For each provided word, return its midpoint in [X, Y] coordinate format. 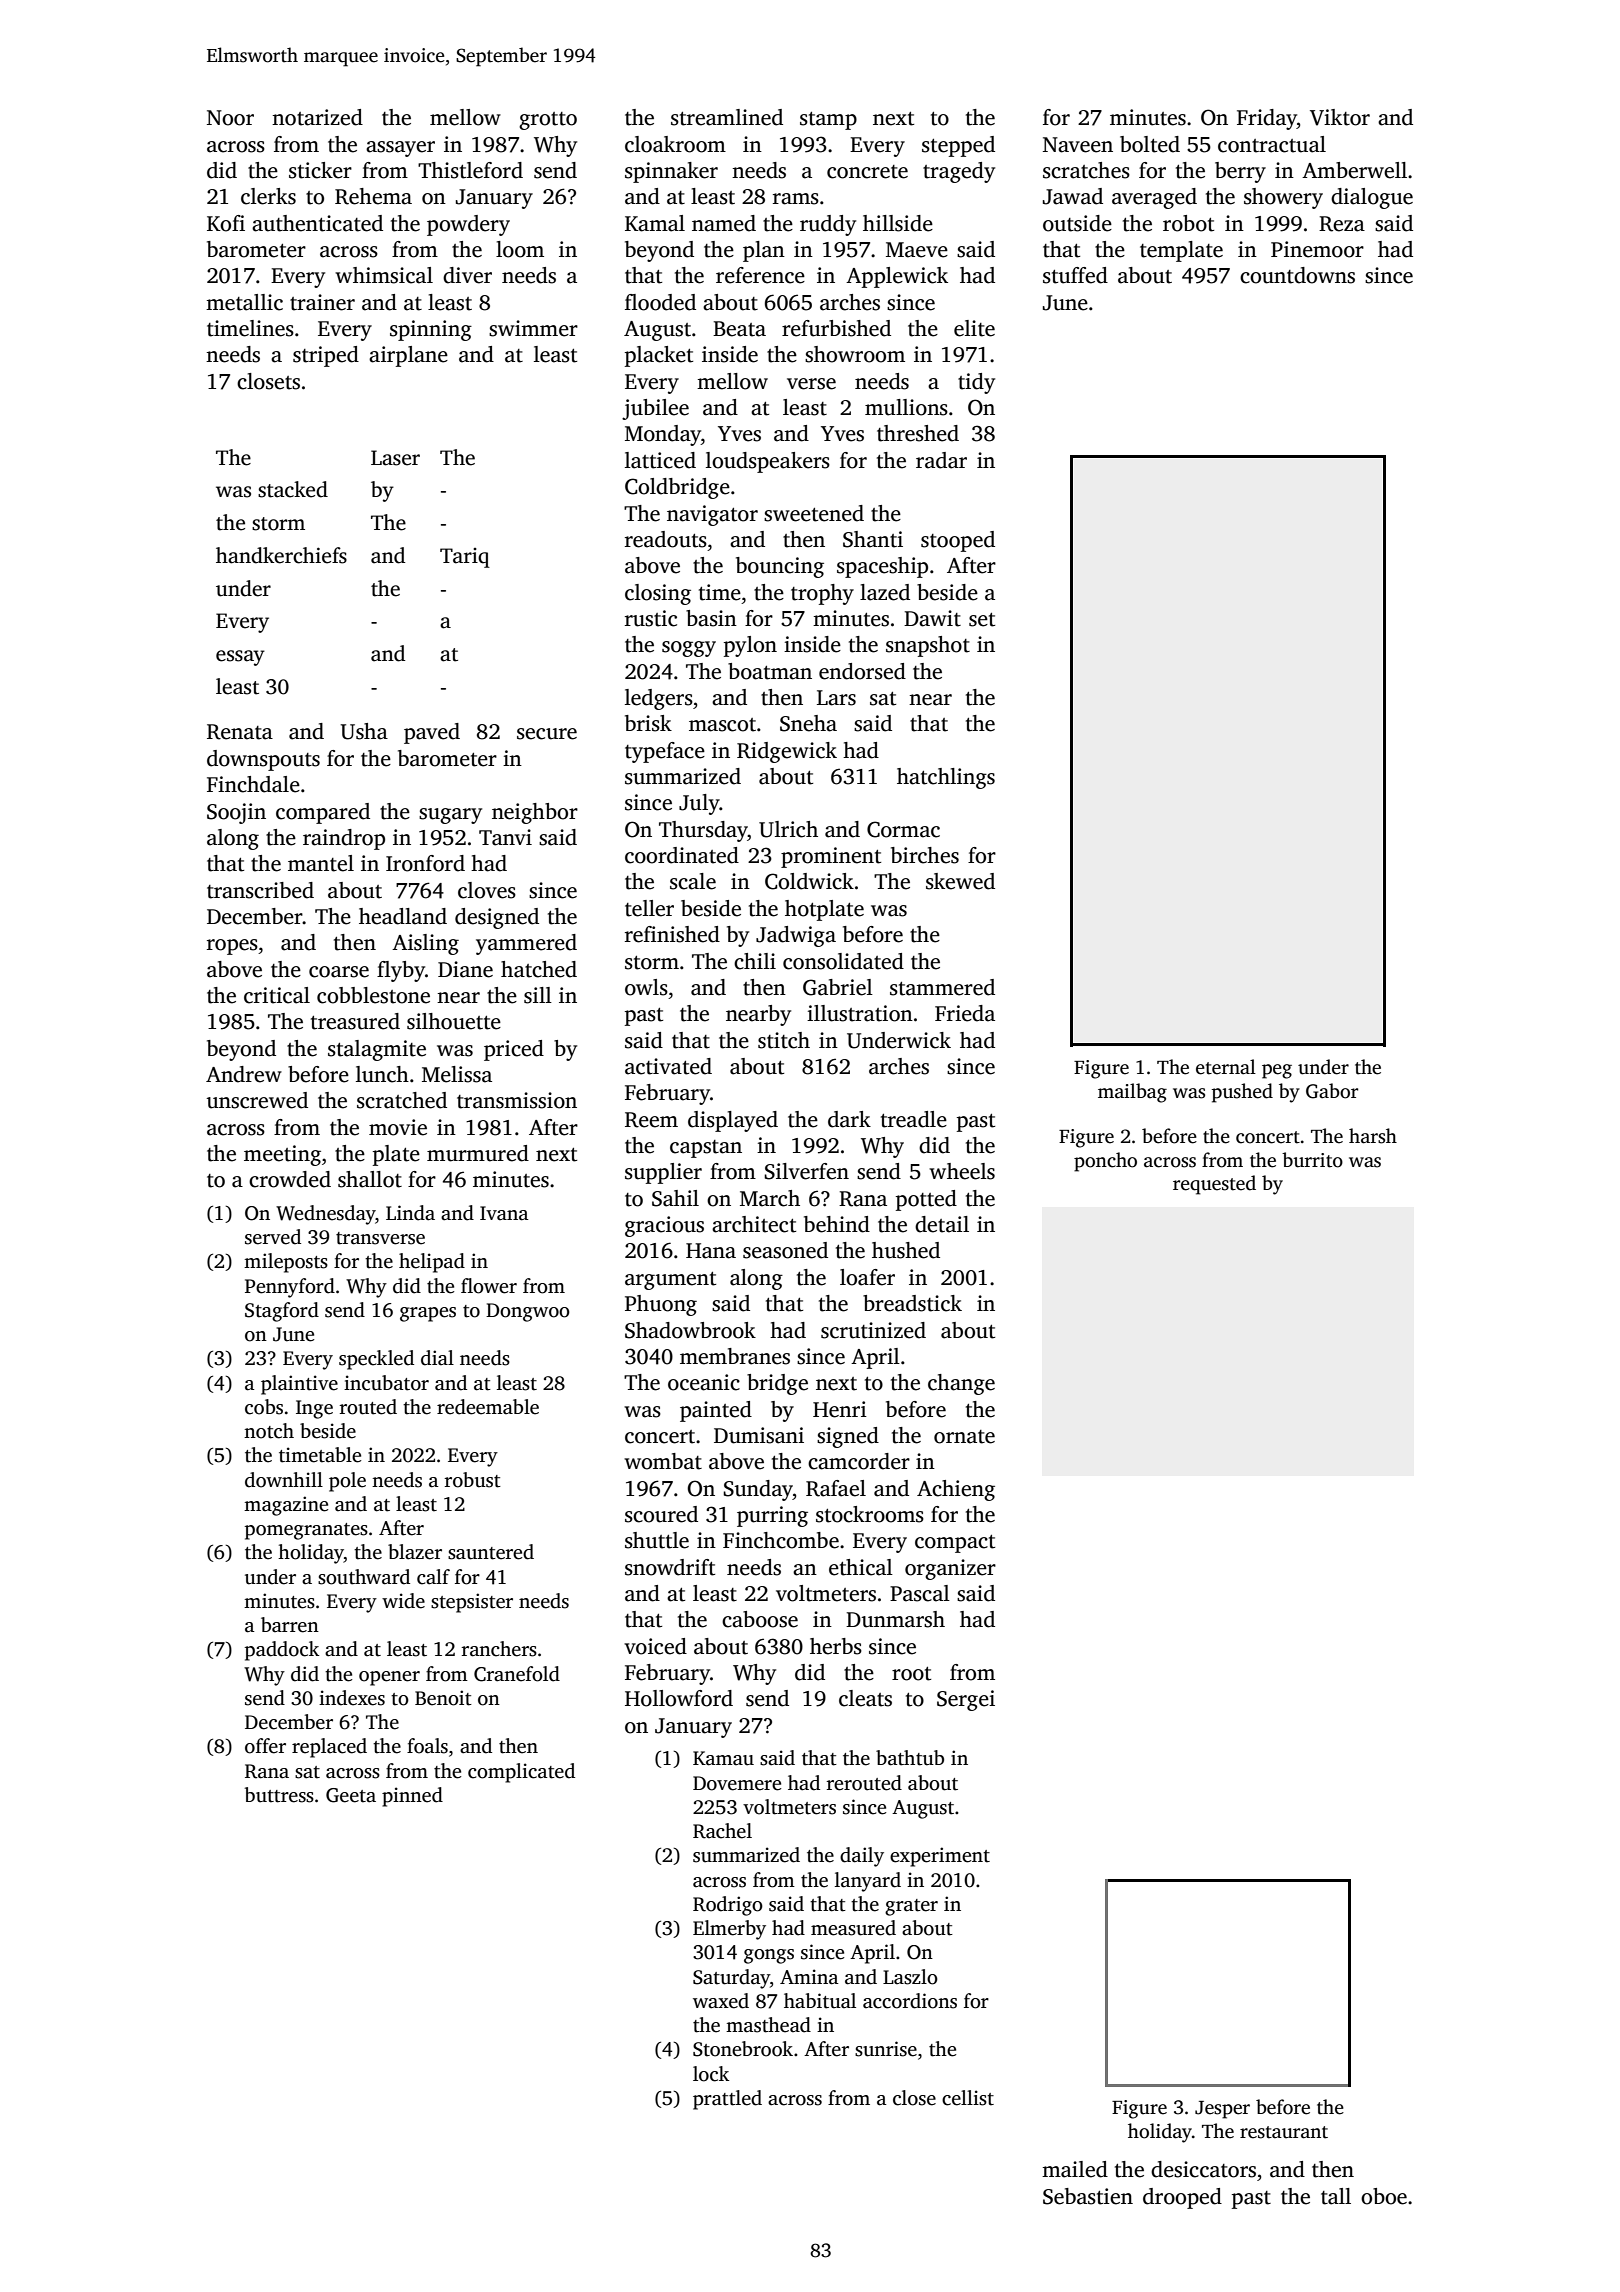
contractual [1272, 144]
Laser [395, 458]
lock [711, 2074]
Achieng [956, 1490]
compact [955, 1544]
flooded [660, 302]
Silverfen [806, 1171]
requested [1214, 1185]
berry [1240, 172]
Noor [230, 118]
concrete [867, 172]
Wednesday [325, 1215]
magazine [286, 1506]
